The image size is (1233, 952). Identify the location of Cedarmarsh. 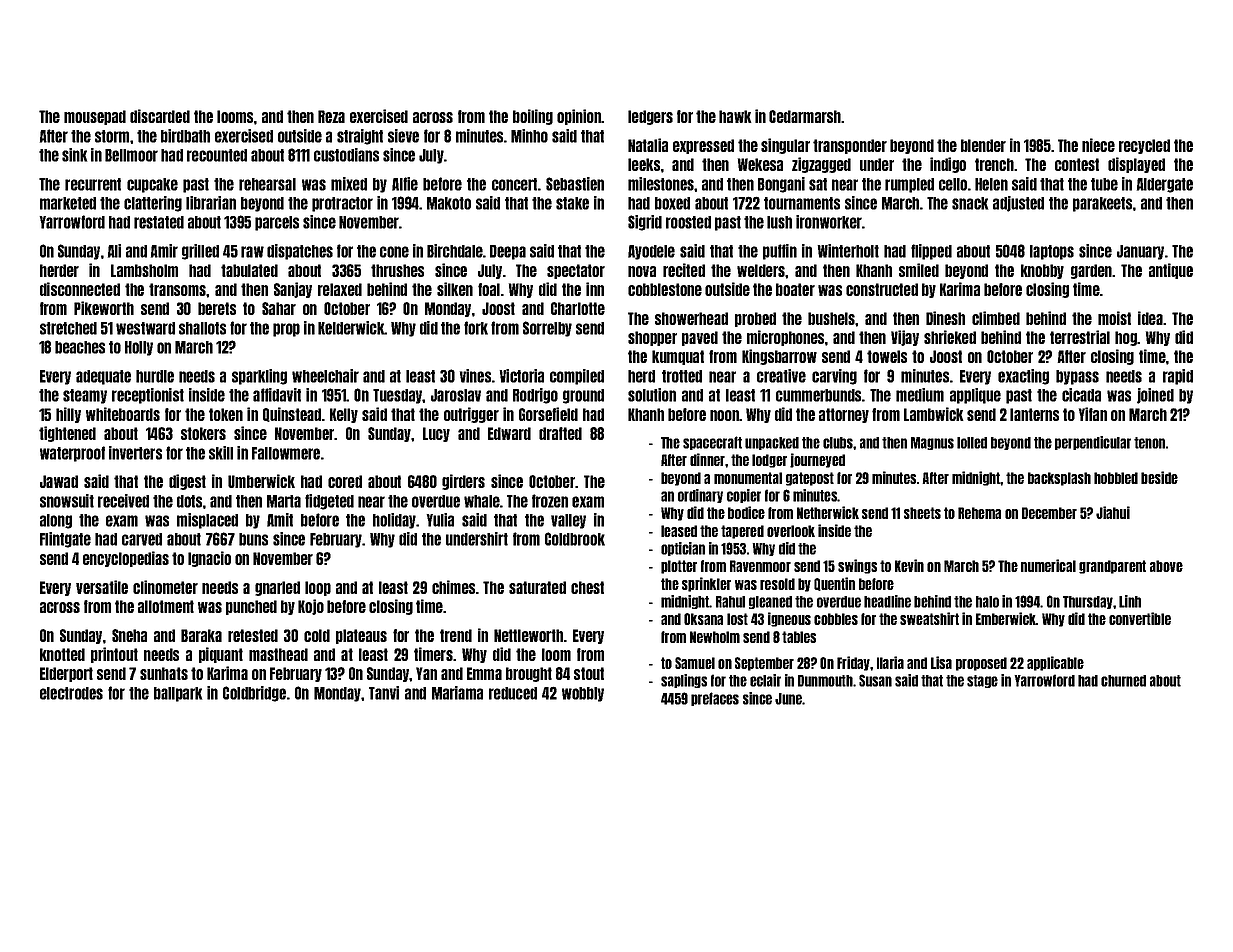
(805, 116).
